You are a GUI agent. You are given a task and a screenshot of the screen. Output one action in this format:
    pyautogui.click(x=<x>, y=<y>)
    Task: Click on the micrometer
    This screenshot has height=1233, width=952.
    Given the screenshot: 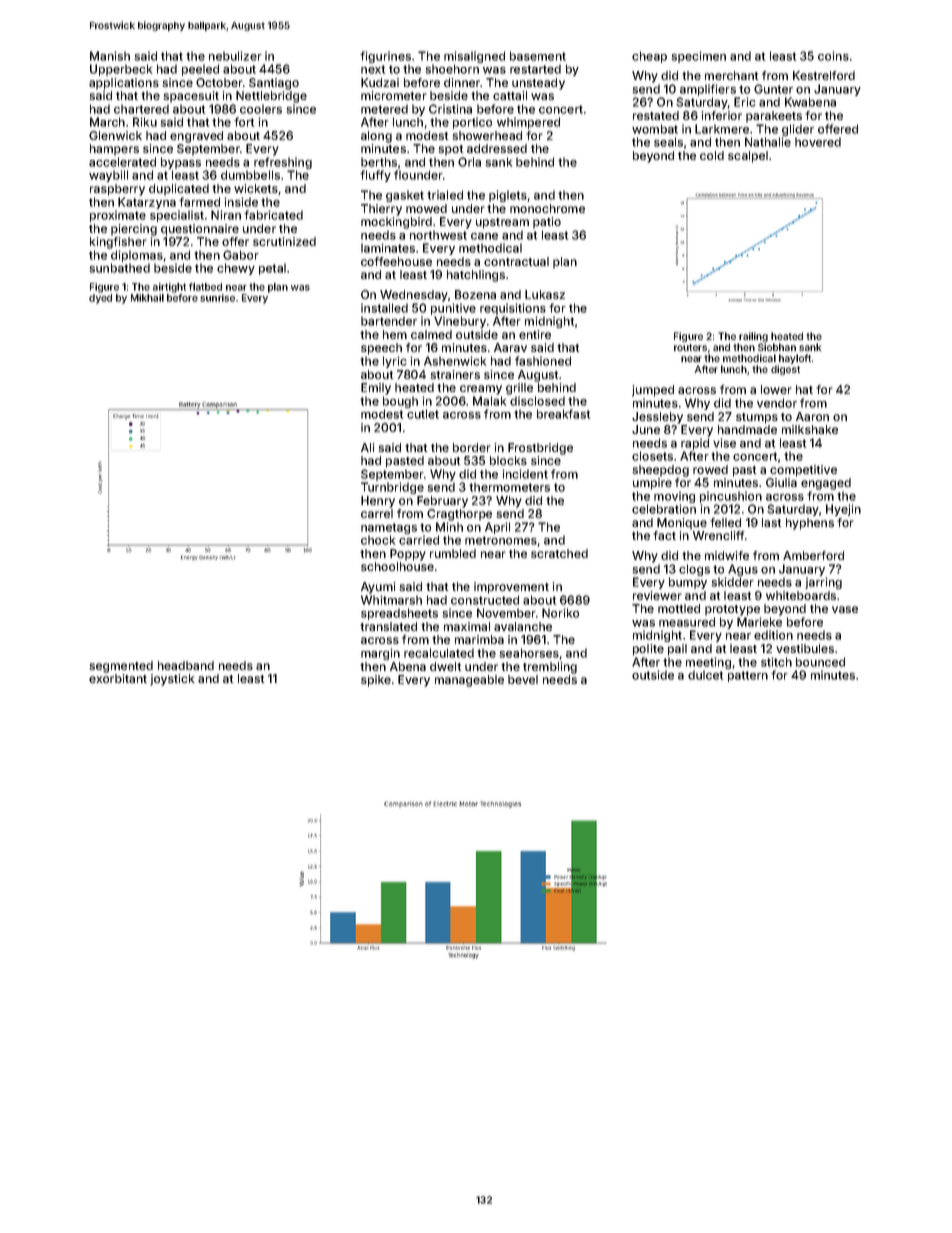 What is the action you would take?
    pyautogui.click(x=394, y=95)
